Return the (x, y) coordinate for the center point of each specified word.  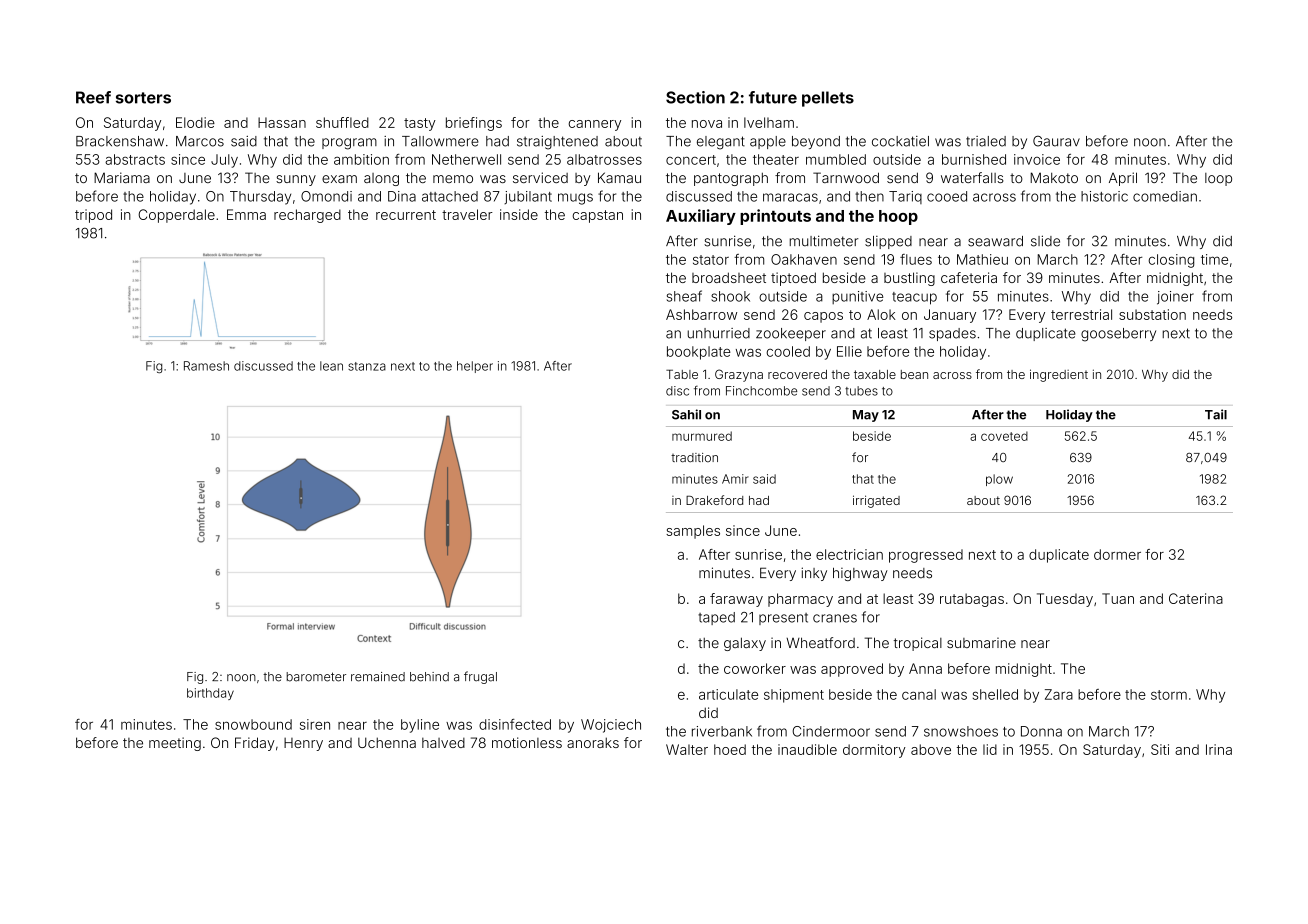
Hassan (282, 122)
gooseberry (1118, 335)
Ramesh (206, 366)
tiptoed (793, 279)
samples (693, 532)
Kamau (619, 177)
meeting (175, 744)
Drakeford (714, 500)
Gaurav (1056, 141)
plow (999, 480)
